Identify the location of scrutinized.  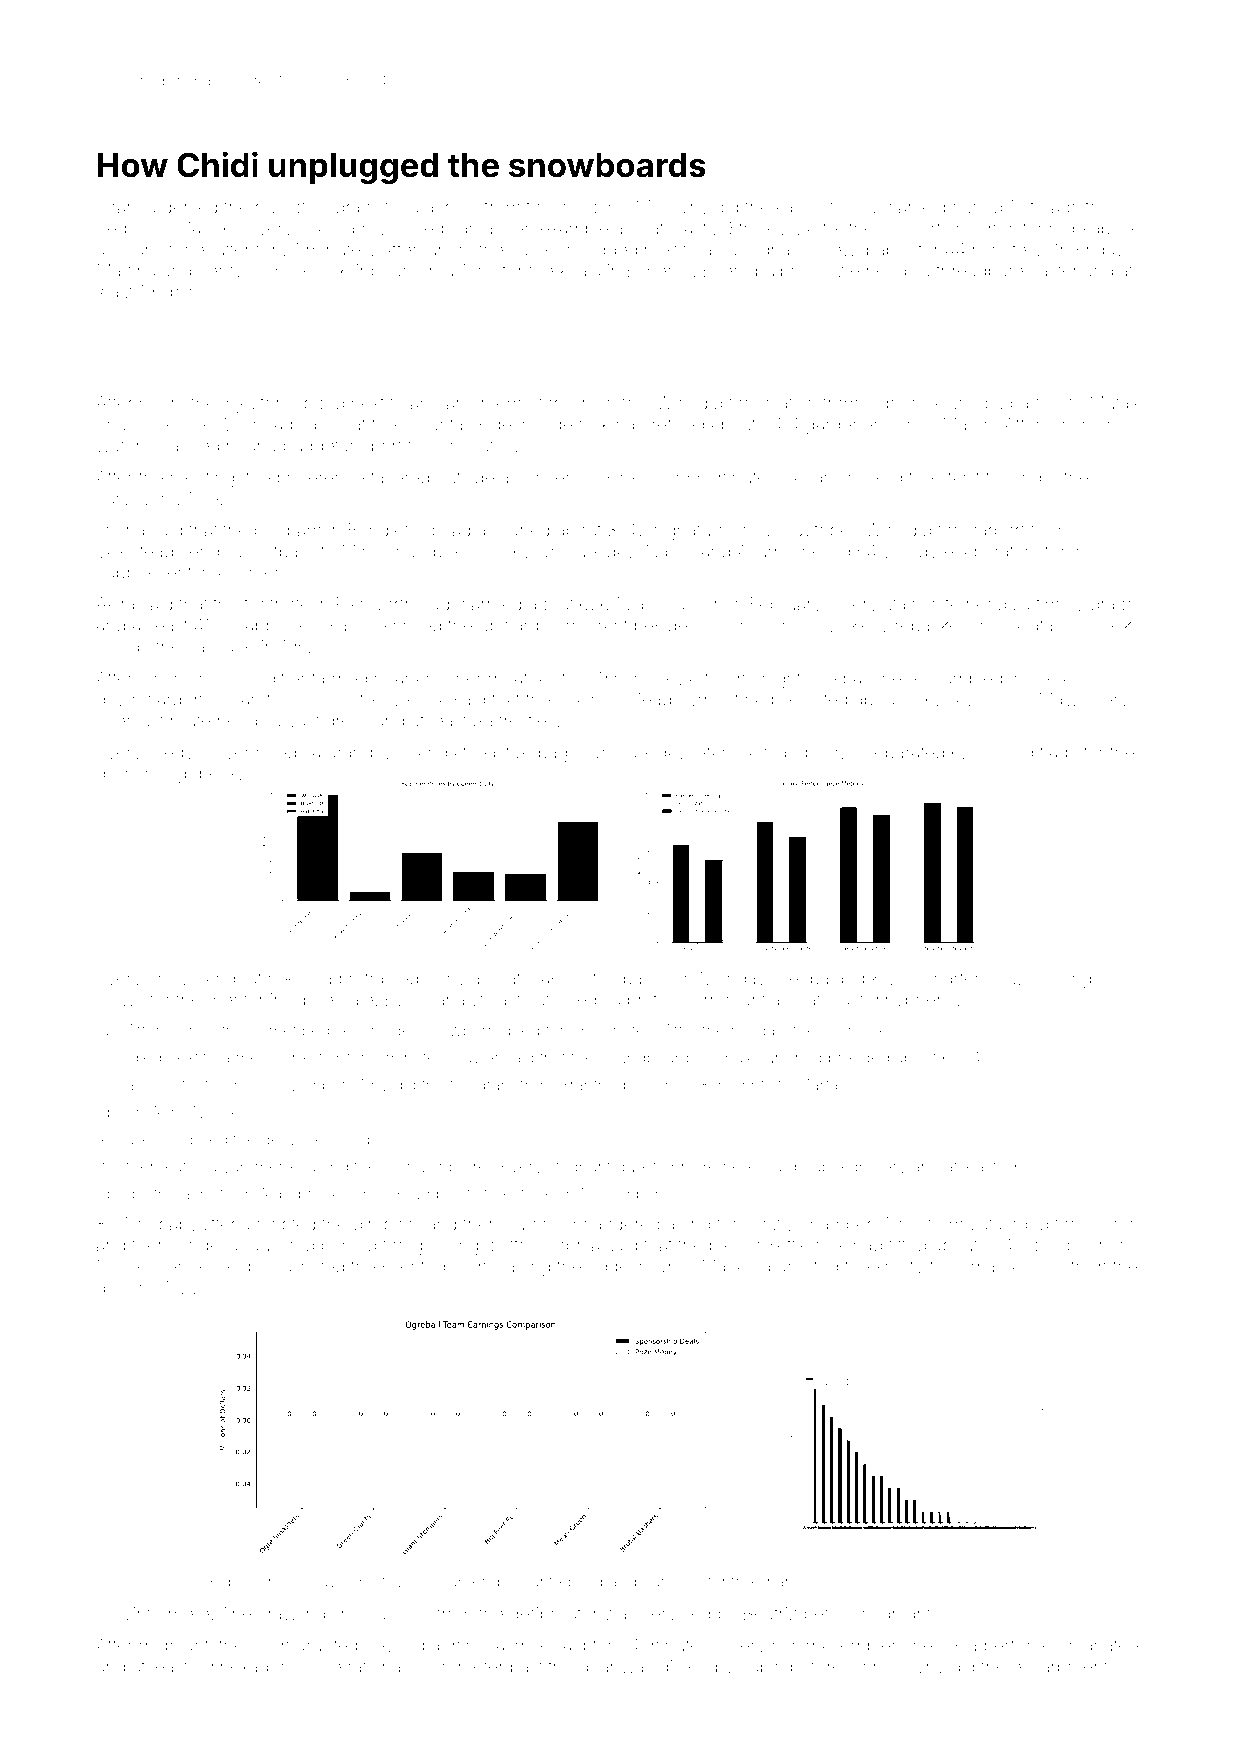
(301, 1266).
